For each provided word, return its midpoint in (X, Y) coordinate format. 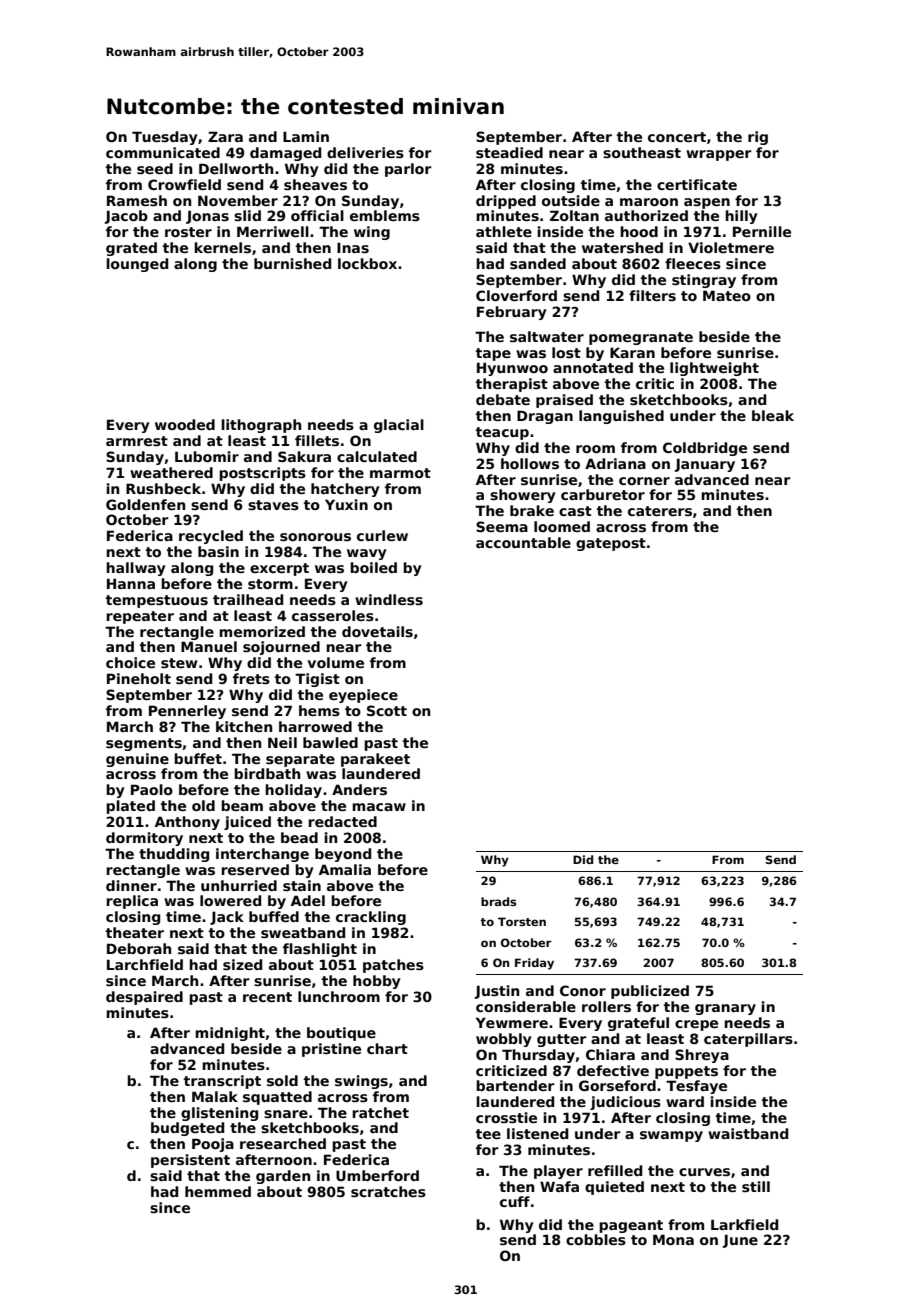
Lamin (306, 136)
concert (677, 137)
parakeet (375, 760)
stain (302, 885)
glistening (219, 1114)
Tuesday (165, 138)
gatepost (611, 544)
